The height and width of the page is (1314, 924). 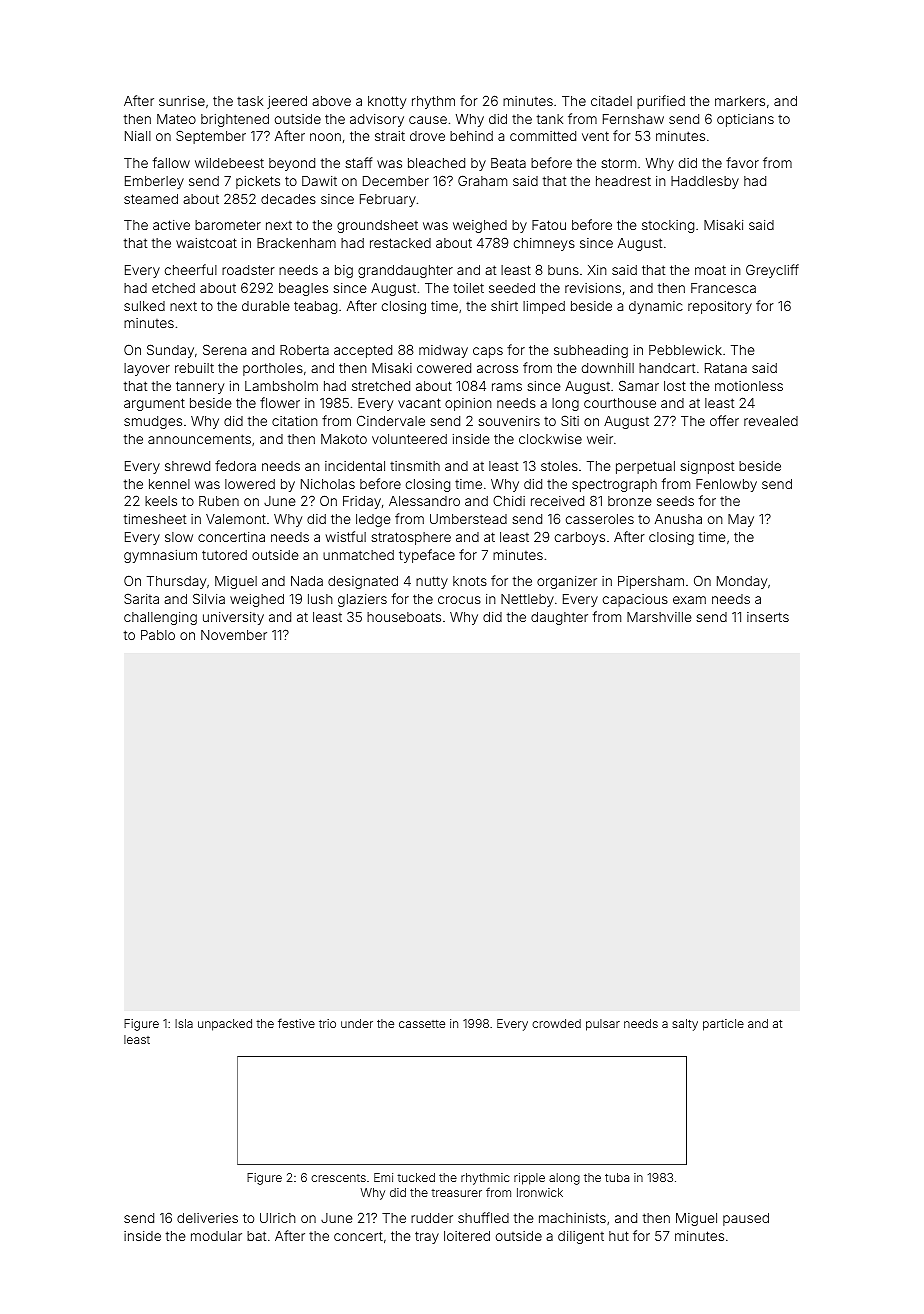 What do you see at coordinates (611, 101) in the page?
I see `citadel` at bounding box center [611, 101].
